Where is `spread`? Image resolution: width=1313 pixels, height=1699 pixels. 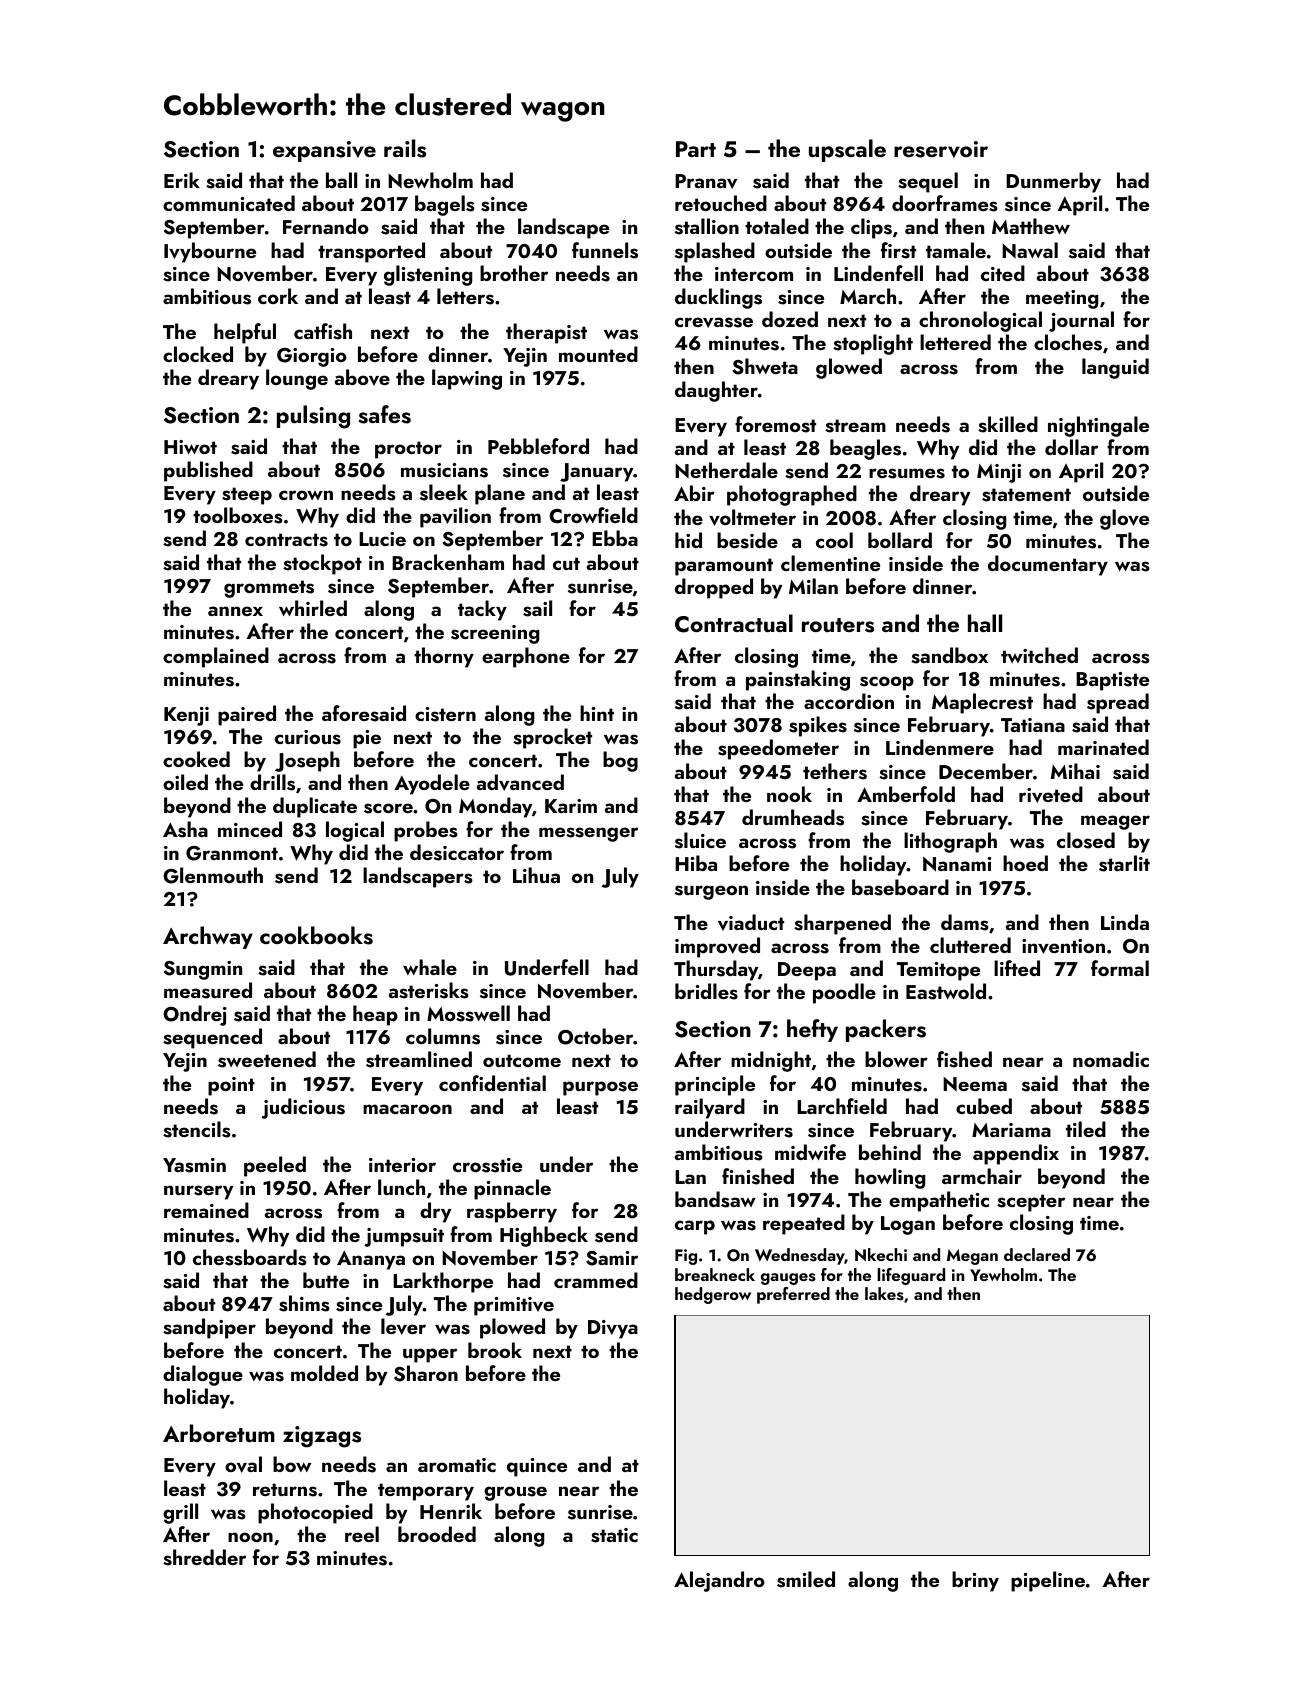
spread is located at coordinates (1118, 703).
